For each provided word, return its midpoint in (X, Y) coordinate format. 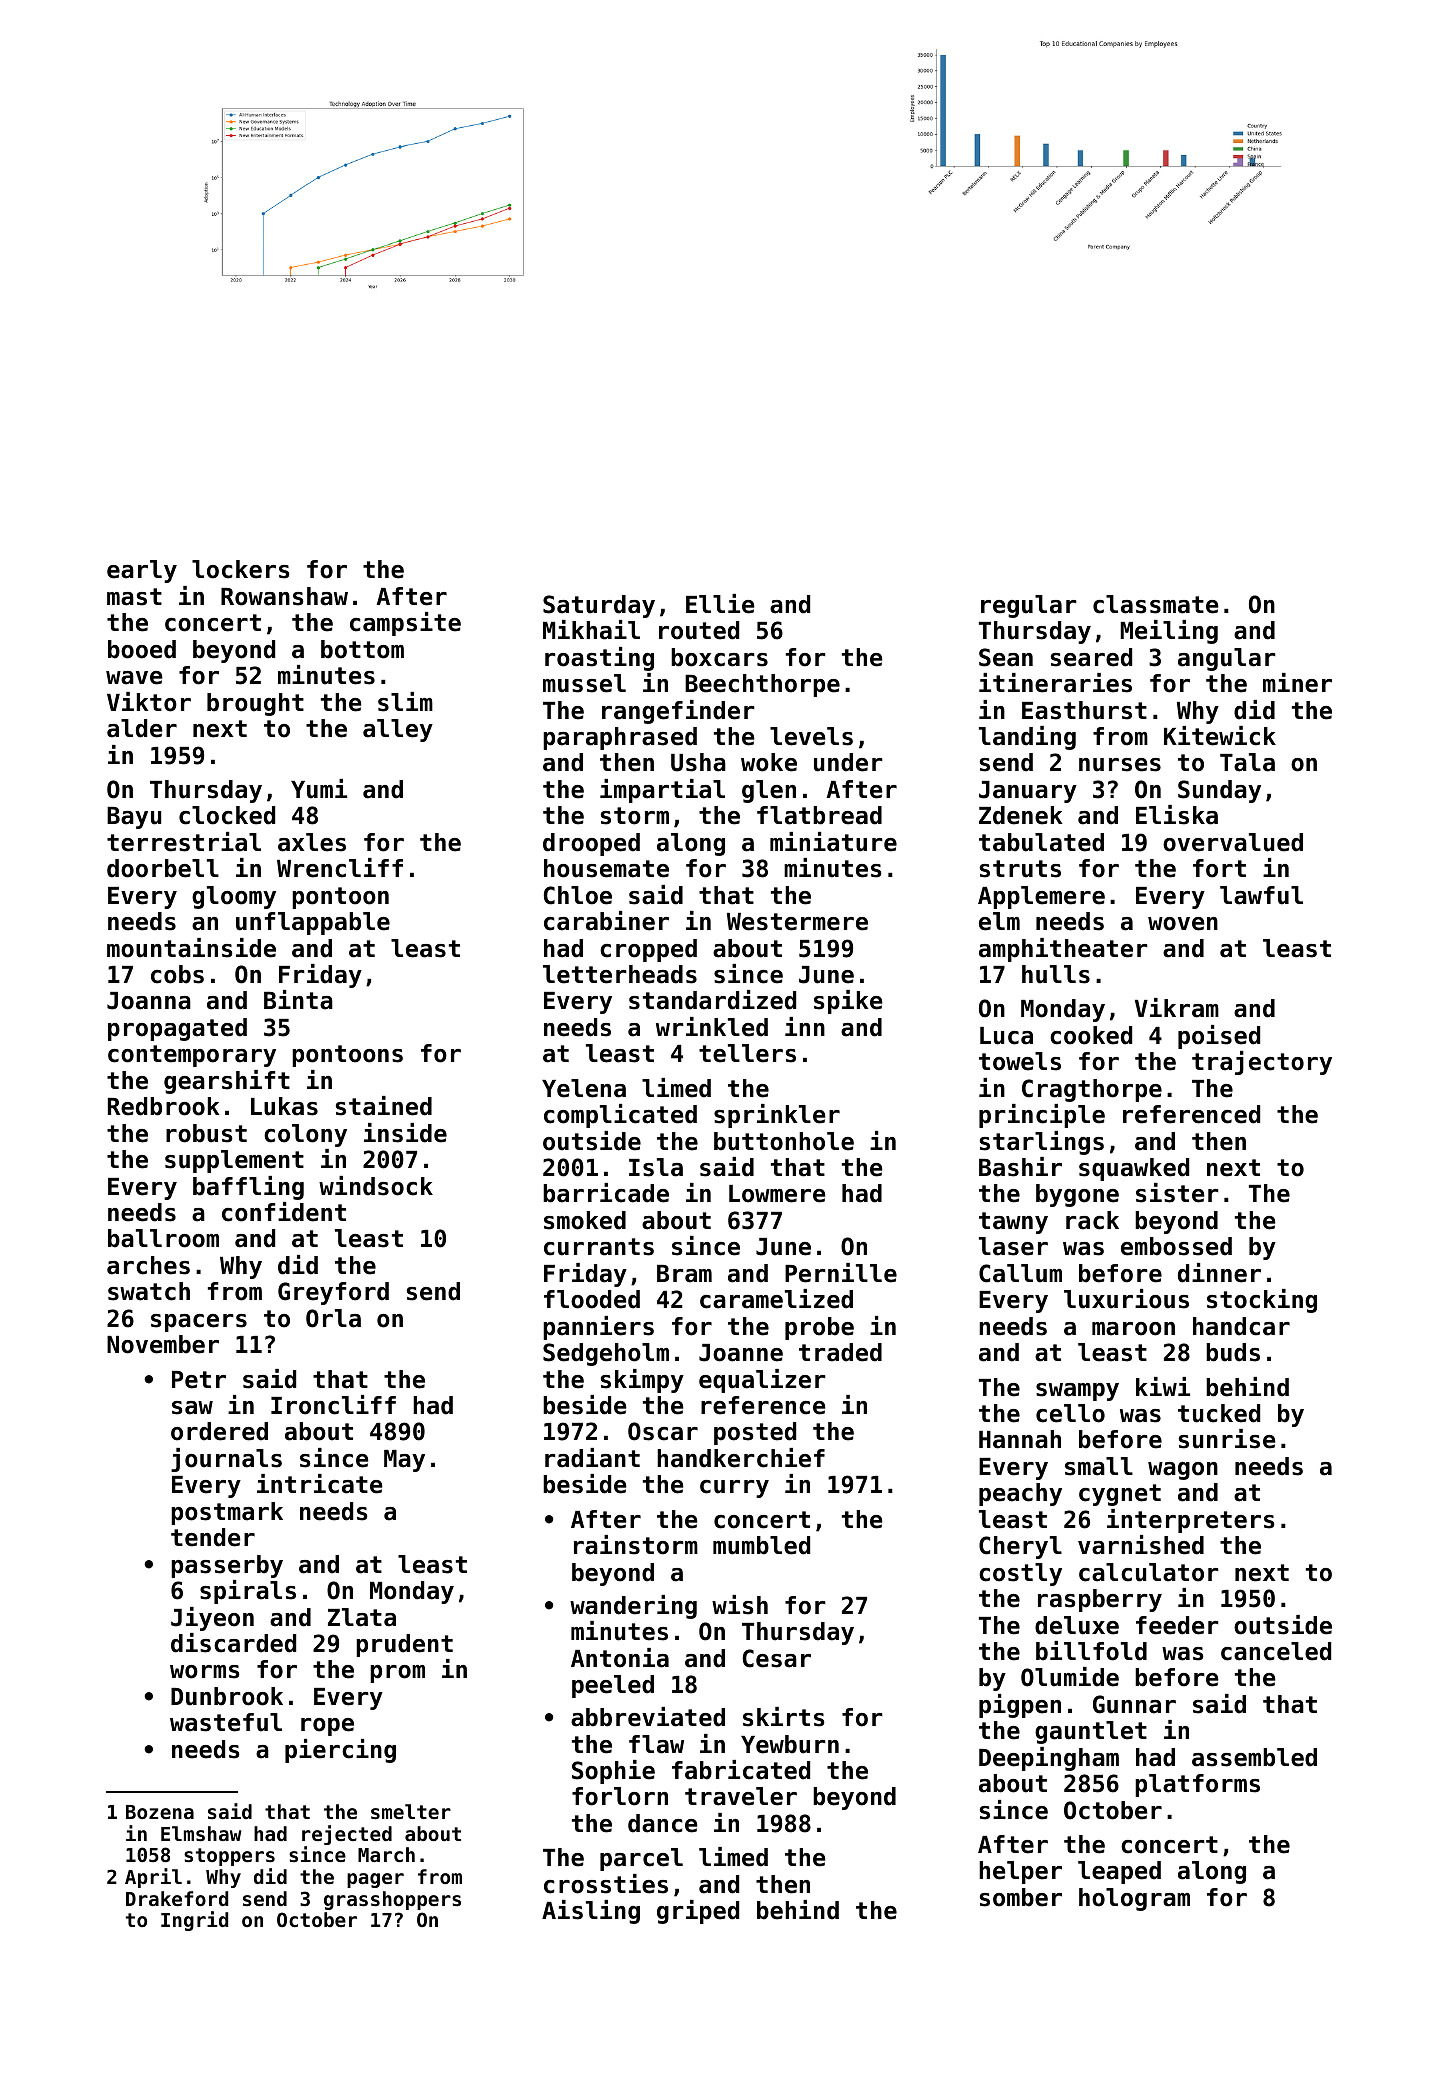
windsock (376, 1186)
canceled (1276, 1651)
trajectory (1262, 1063)
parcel (641, 1859)
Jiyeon (212, 1619)
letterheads (620, 974)
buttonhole (784, 1141)
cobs (177, 974)
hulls (1056, 974)
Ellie (720, 604)
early (142, 571)
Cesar (777, 1658)
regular (1029, 606)
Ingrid (194, 1921)
